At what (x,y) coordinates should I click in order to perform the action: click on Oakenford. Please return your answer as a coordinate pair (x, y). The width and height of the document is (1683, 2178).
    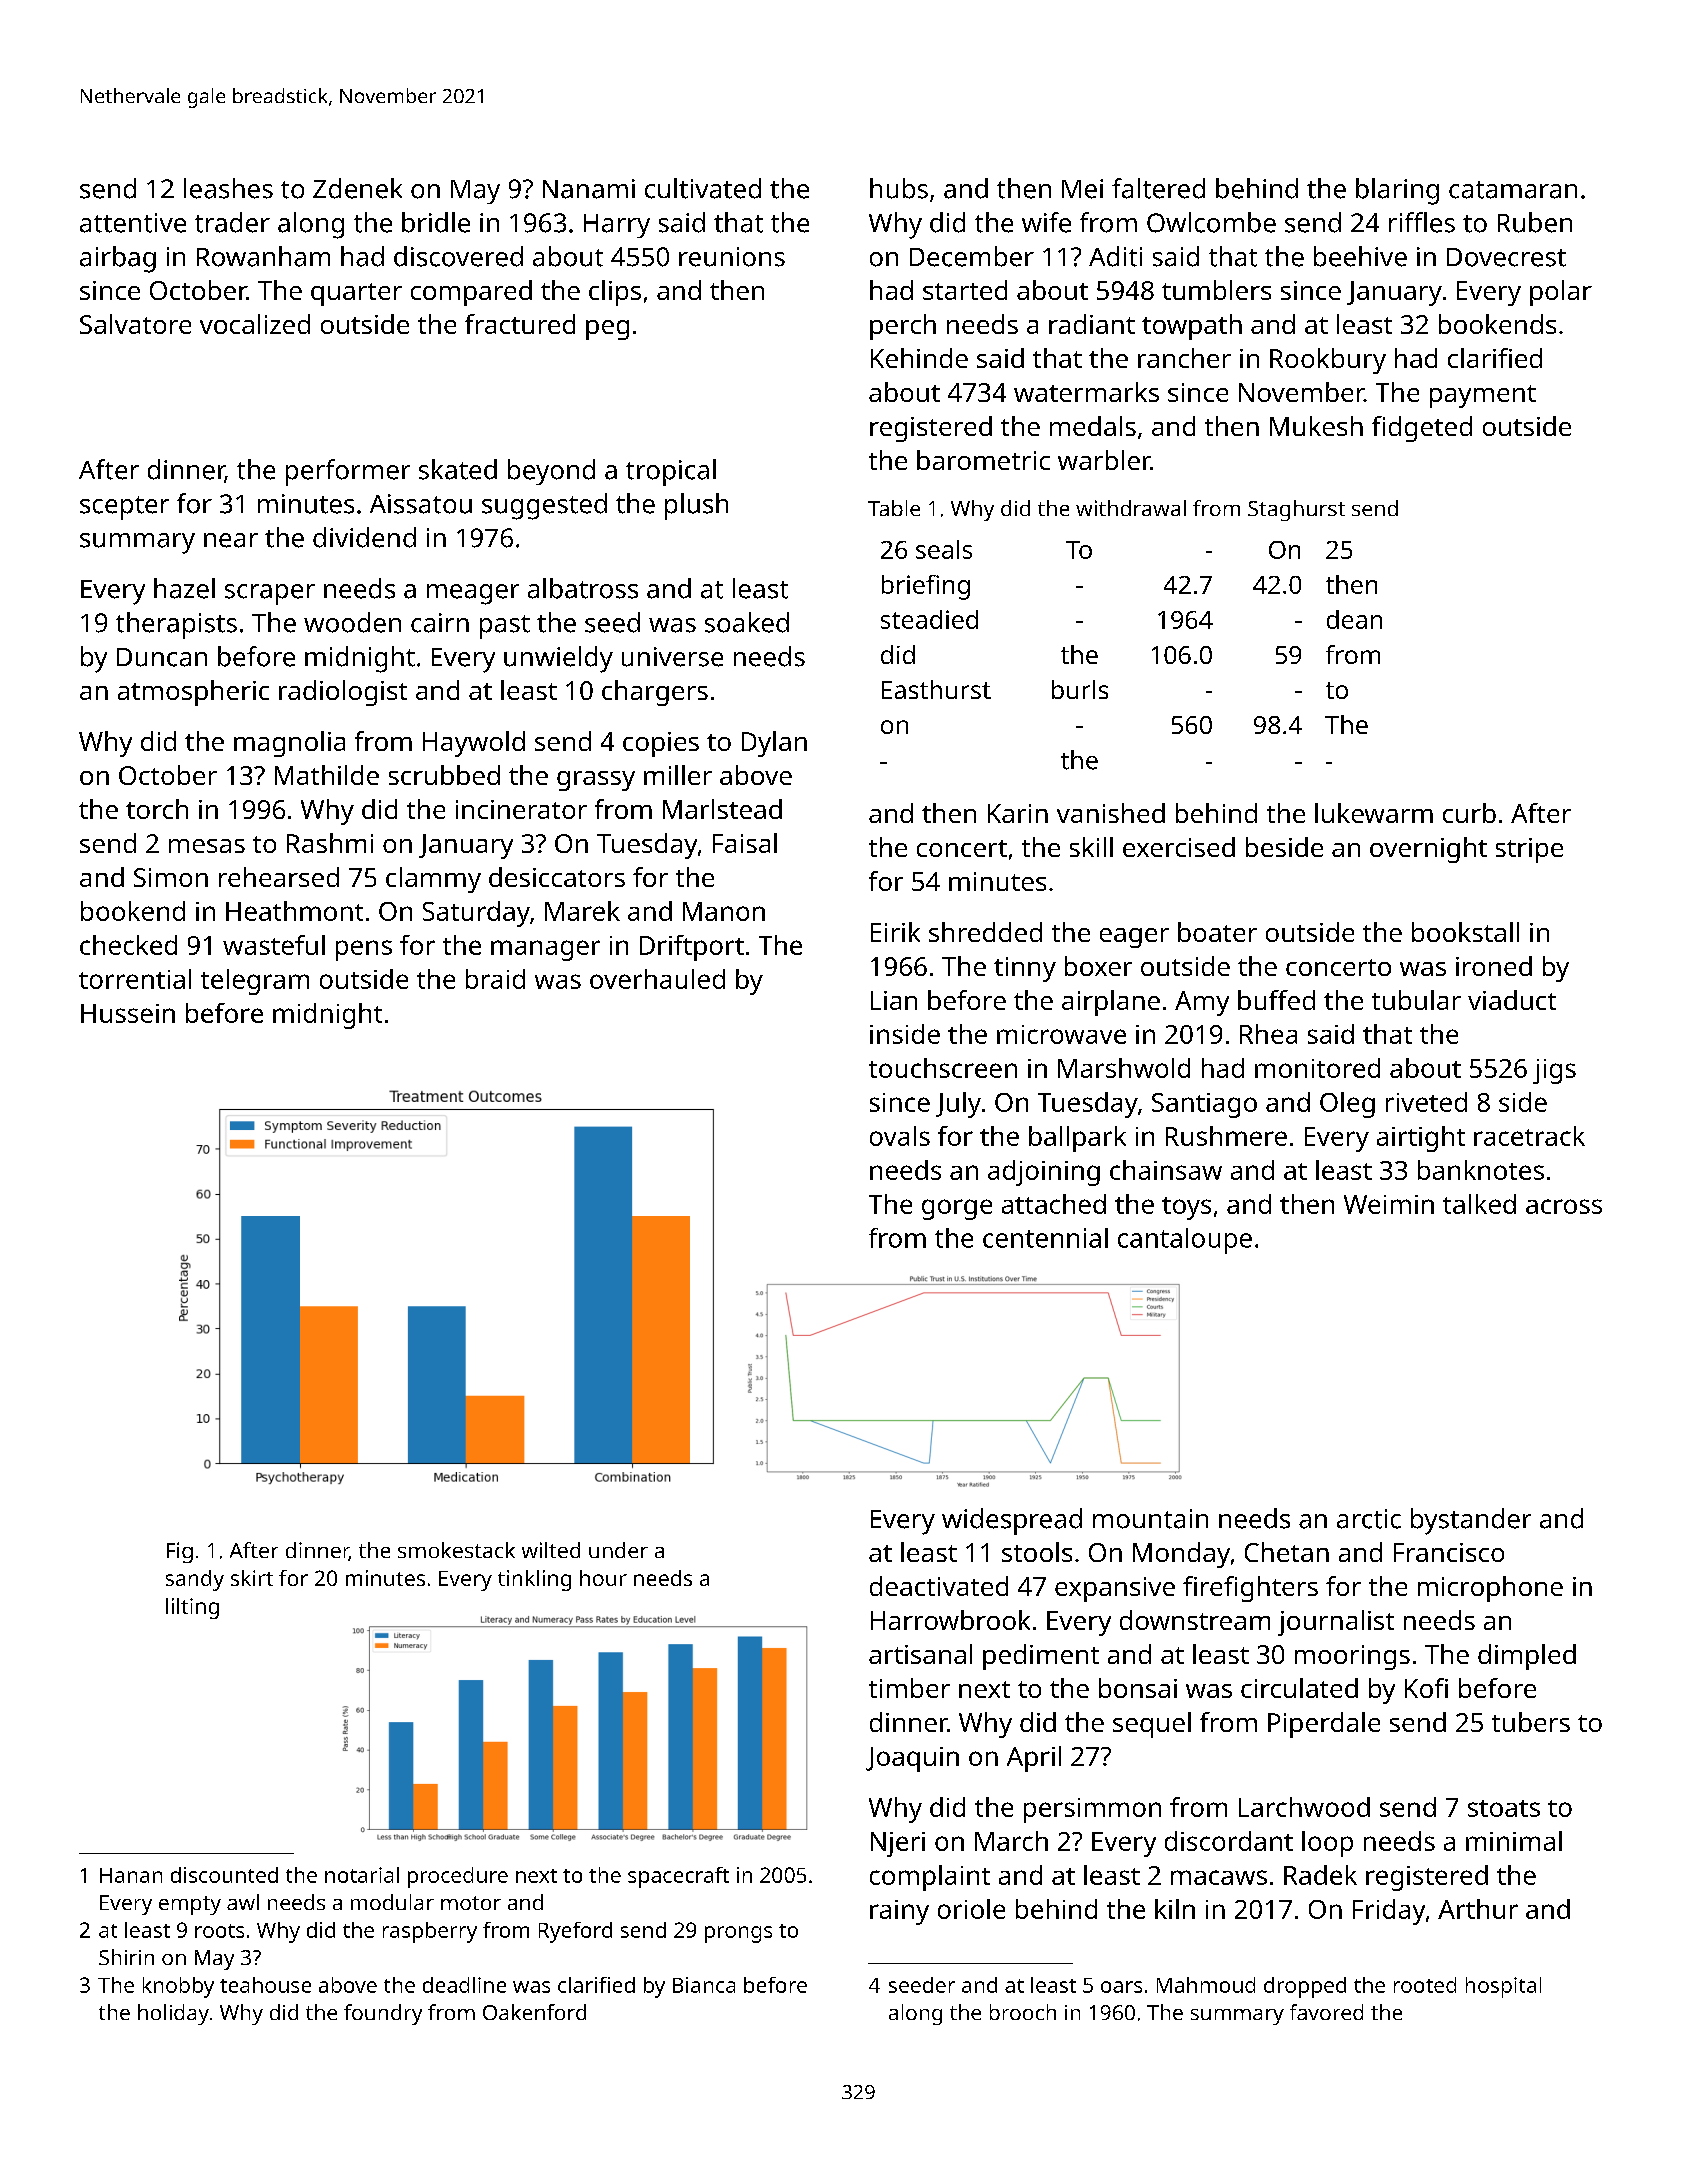
    Looking at the image, I should click on (534, 2012).
